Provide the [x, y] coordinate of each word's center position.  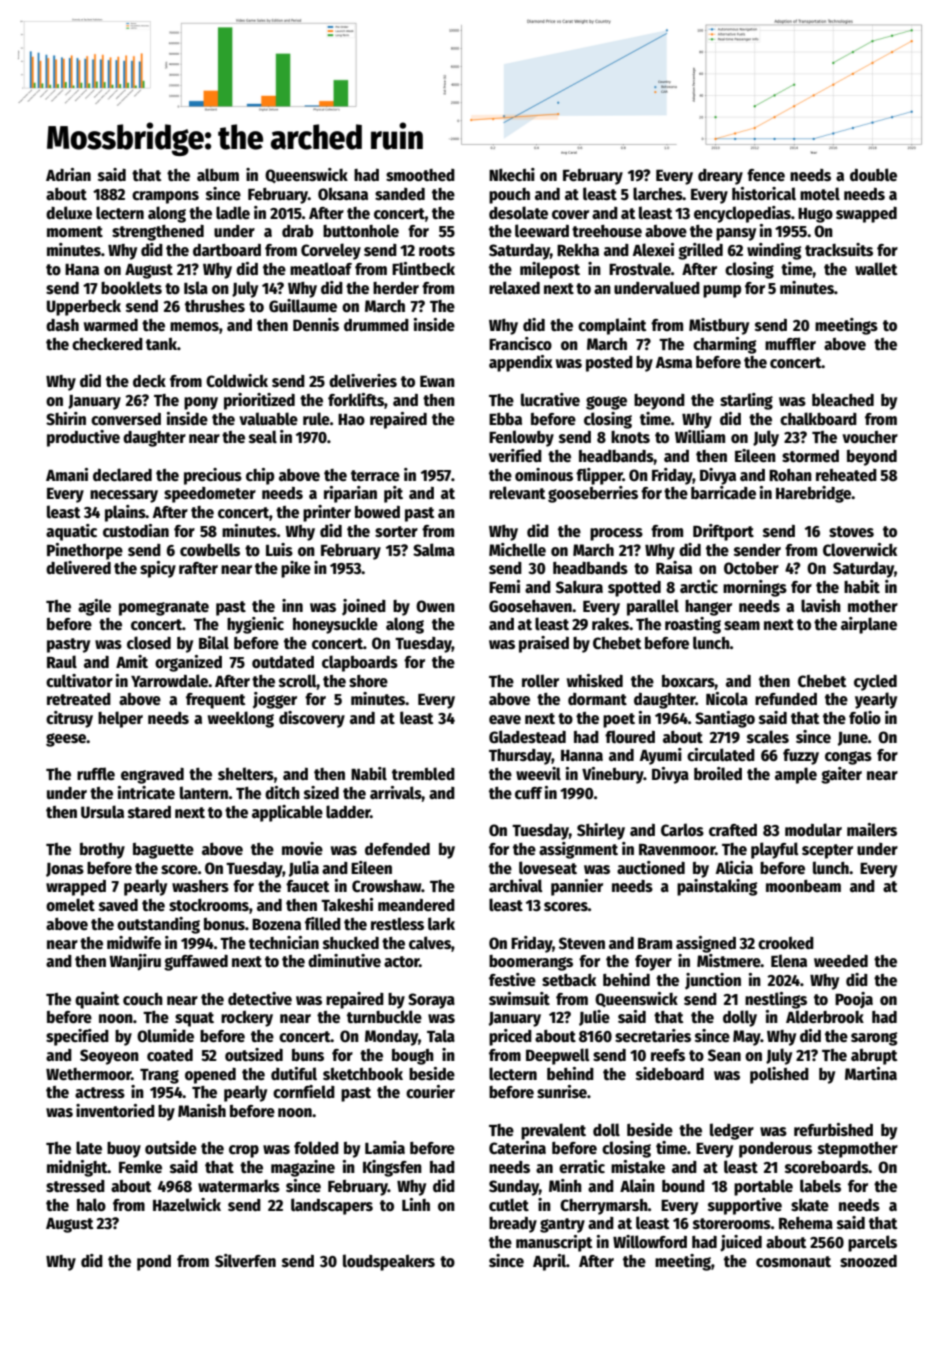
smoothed [420, 175]
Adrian [68, 174]
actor [402, 961]
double [873, 175]
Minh [565, 1185]
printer [327, 513]
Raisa [674, 567]
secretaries [653, 1035]
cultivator [79, 680]
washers [200, 886]
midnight [77, 1168]
